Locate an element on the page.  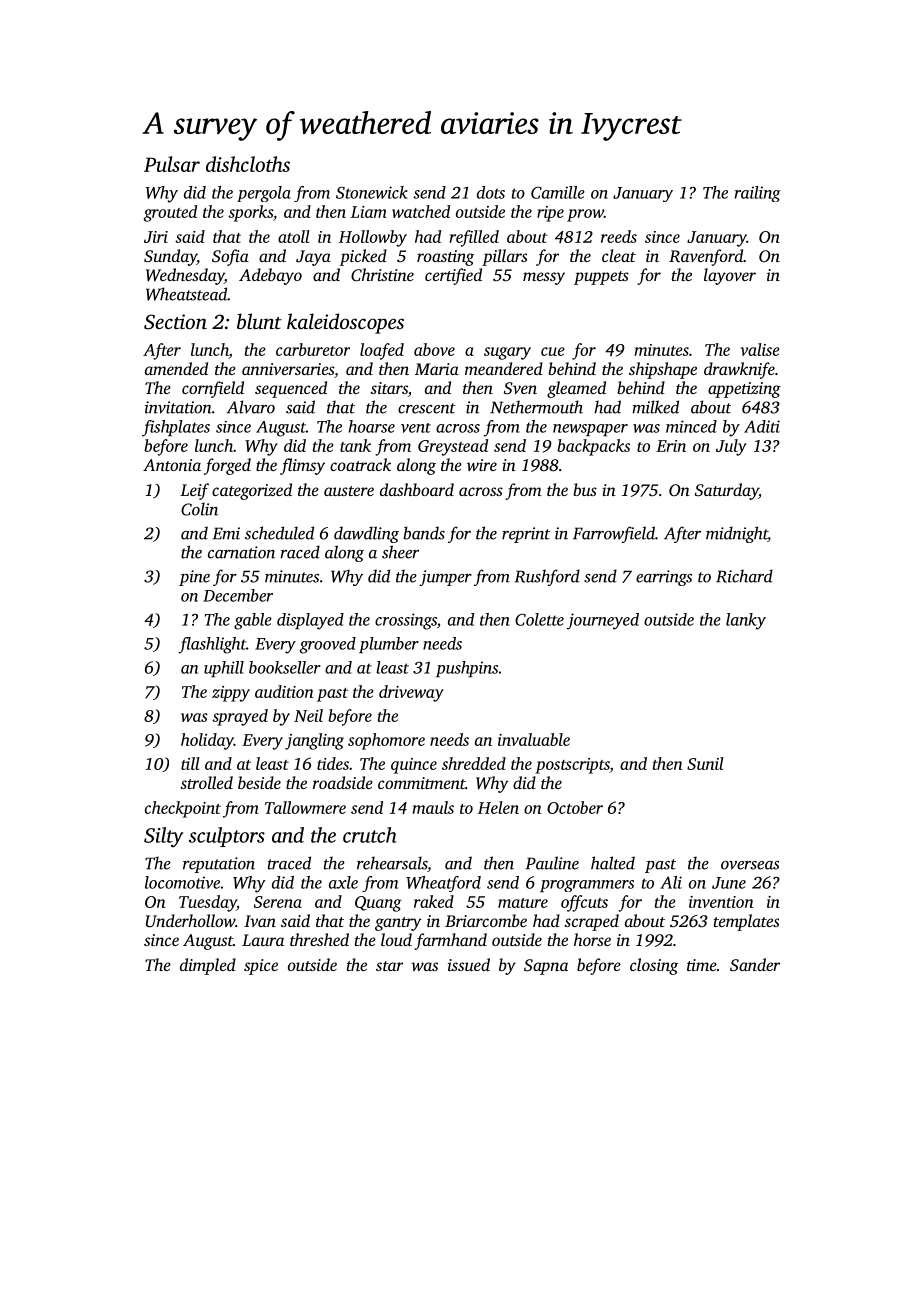
reeds is located at coordinates (619, 236).
